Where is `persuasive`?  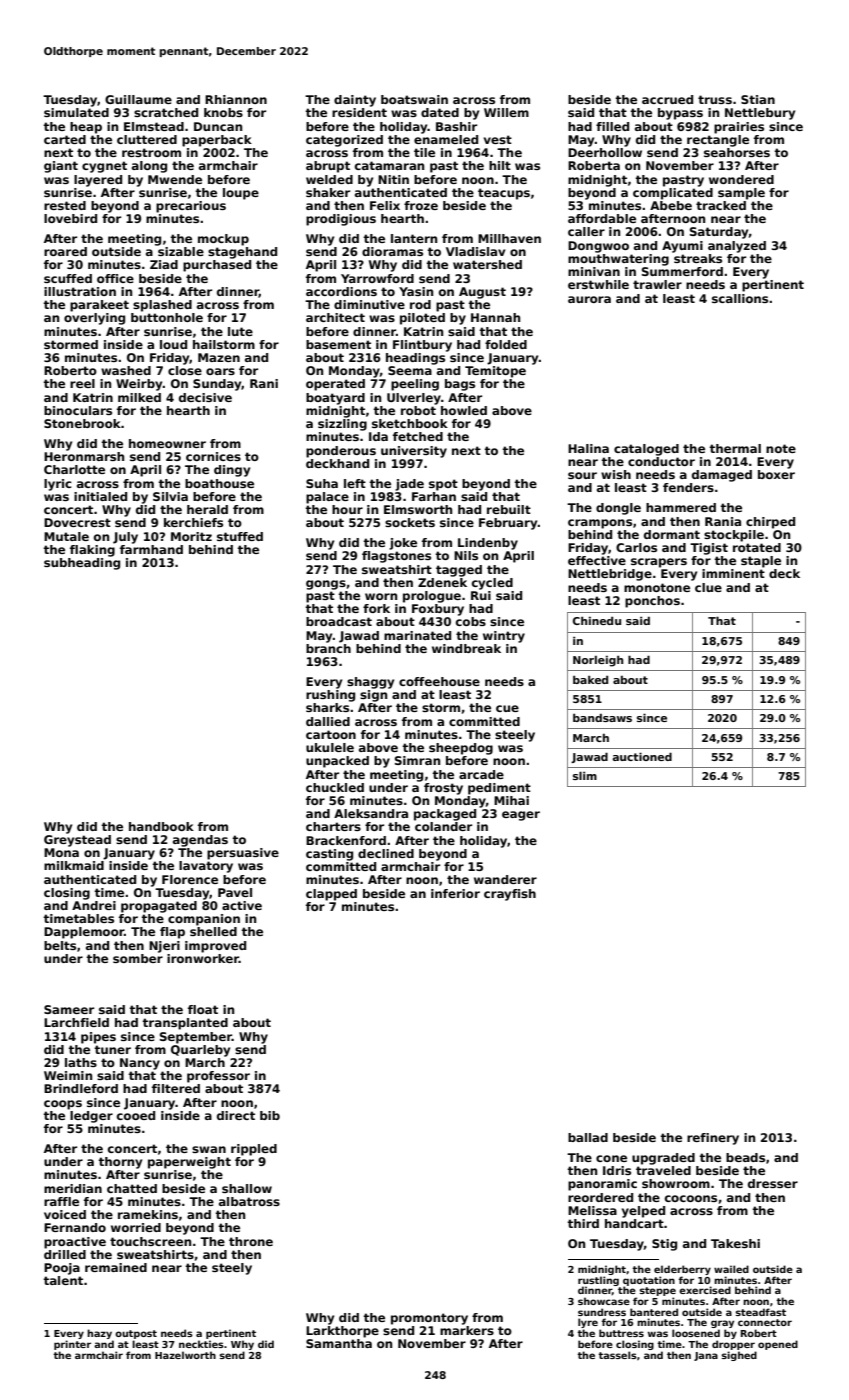 persuasive is located at coordinates (243, 854).
